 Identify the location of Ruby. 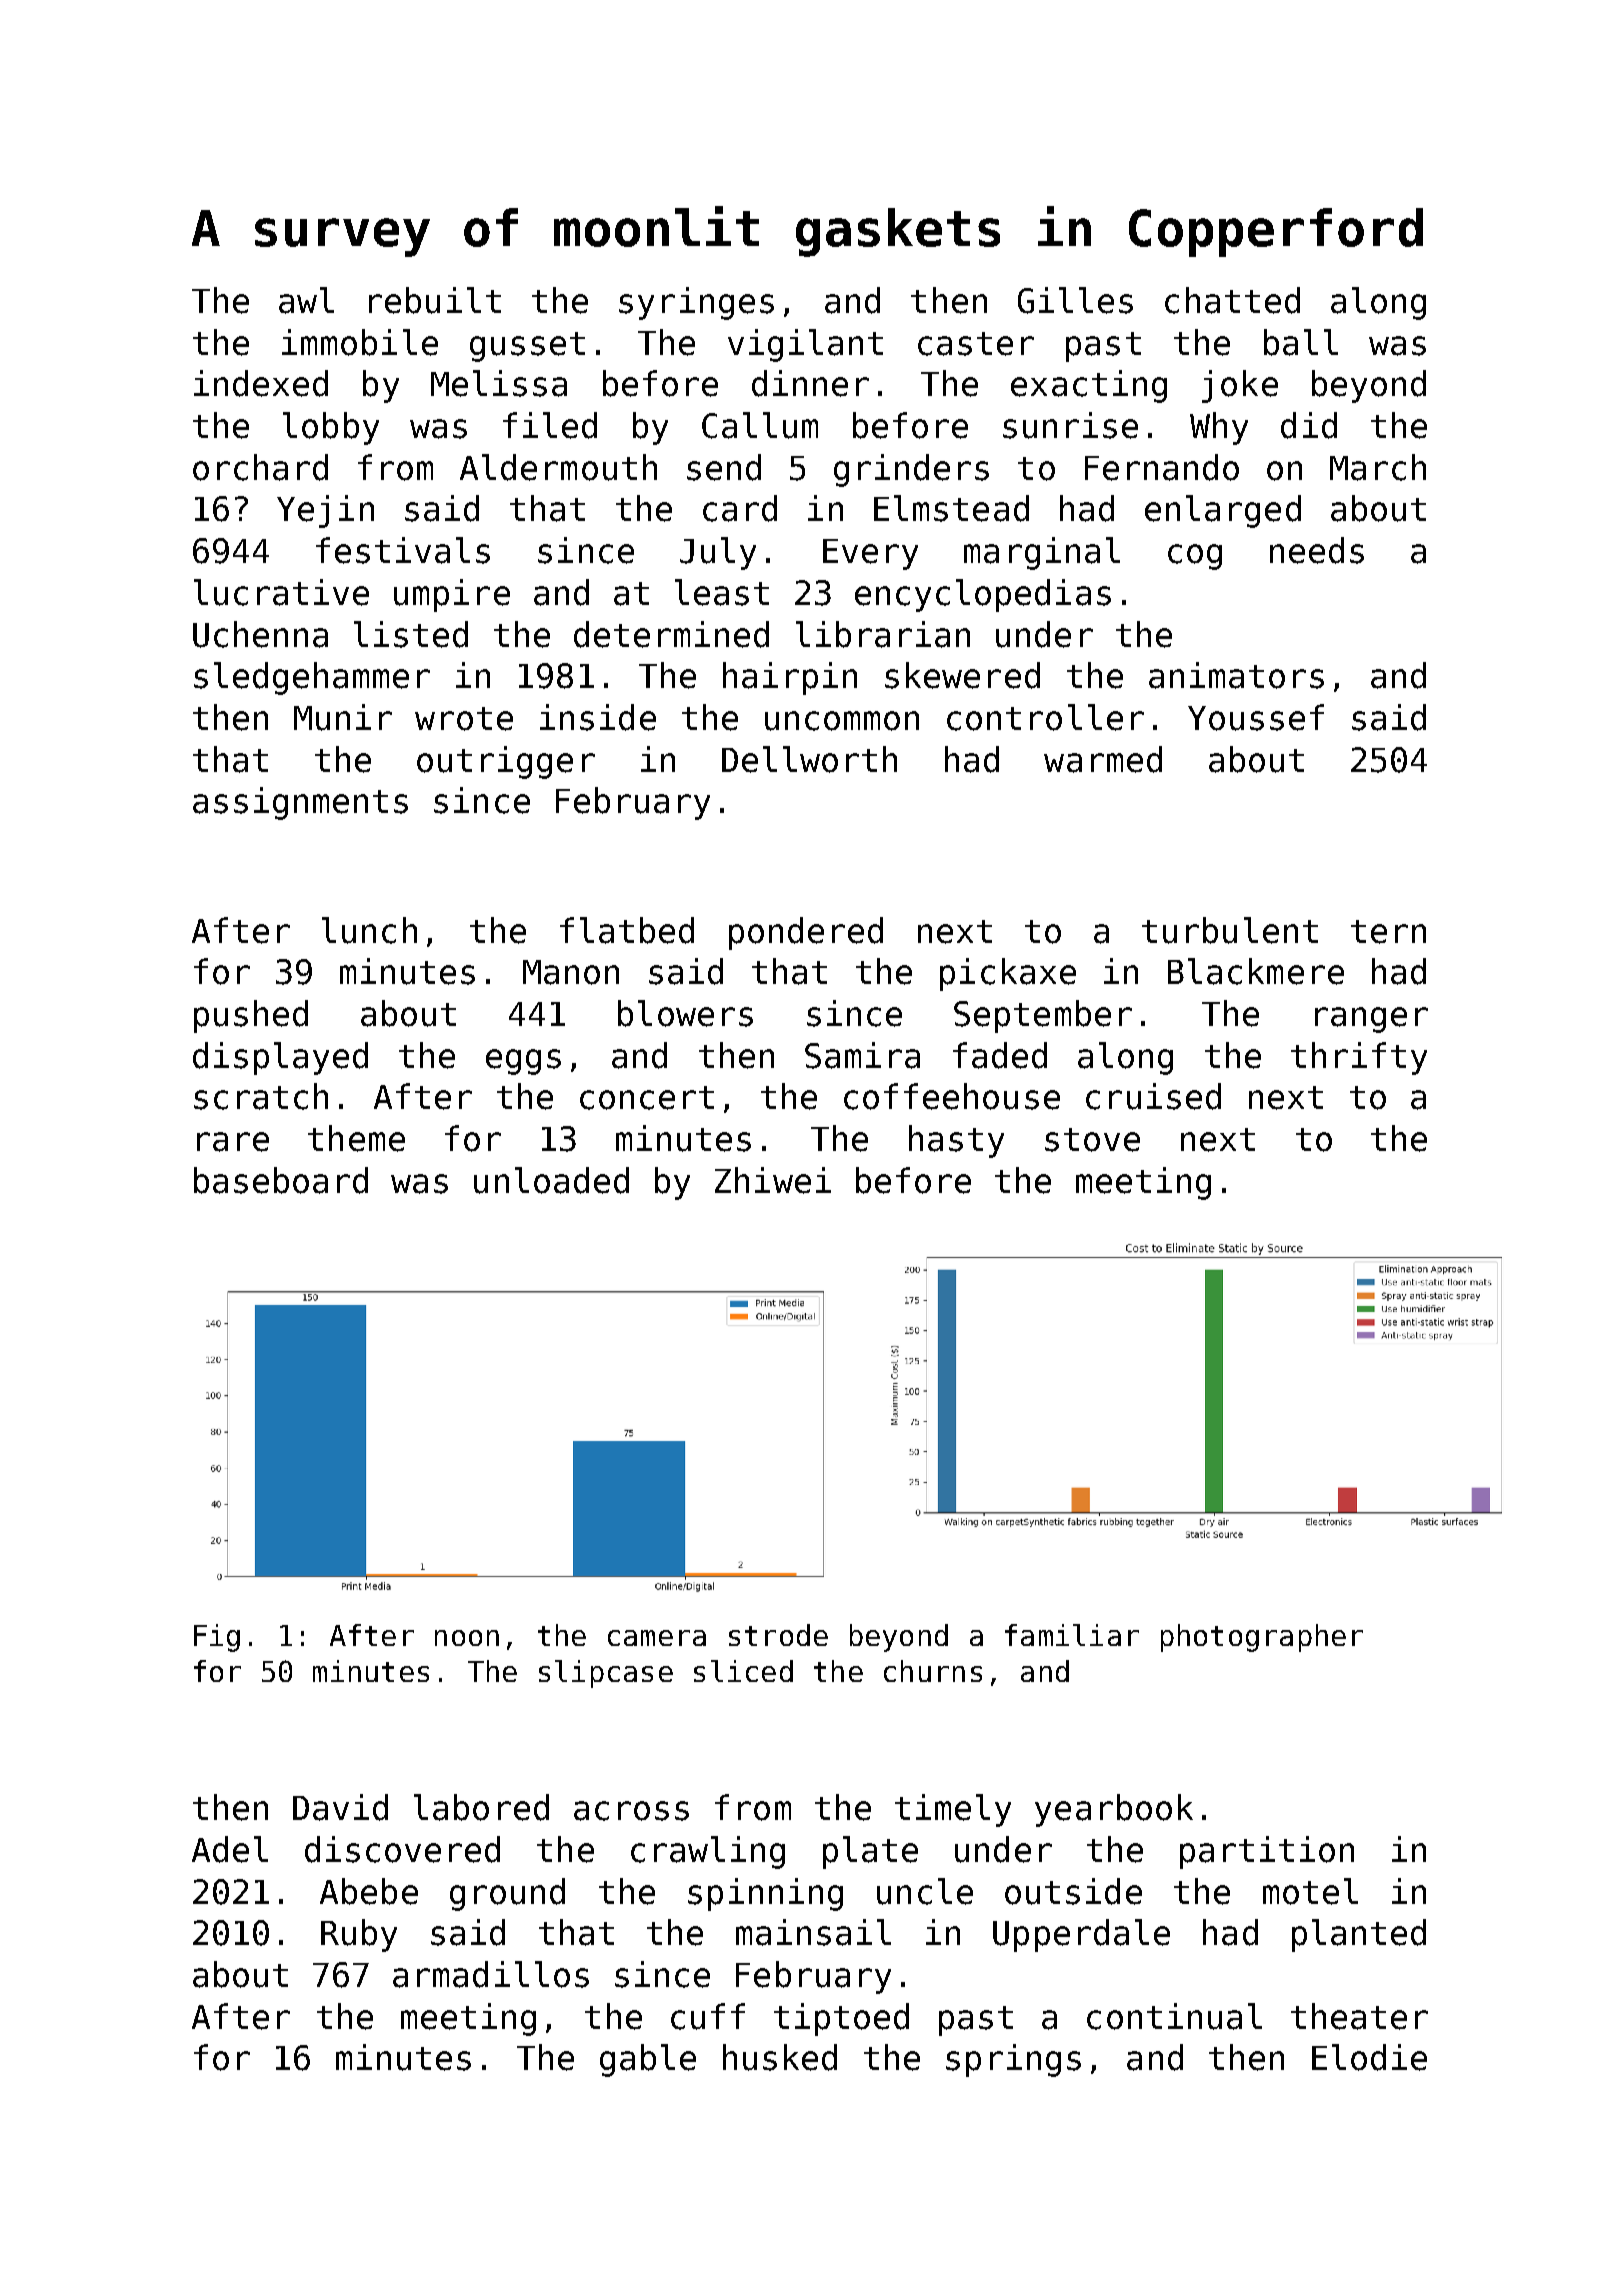
(359, 1935).
